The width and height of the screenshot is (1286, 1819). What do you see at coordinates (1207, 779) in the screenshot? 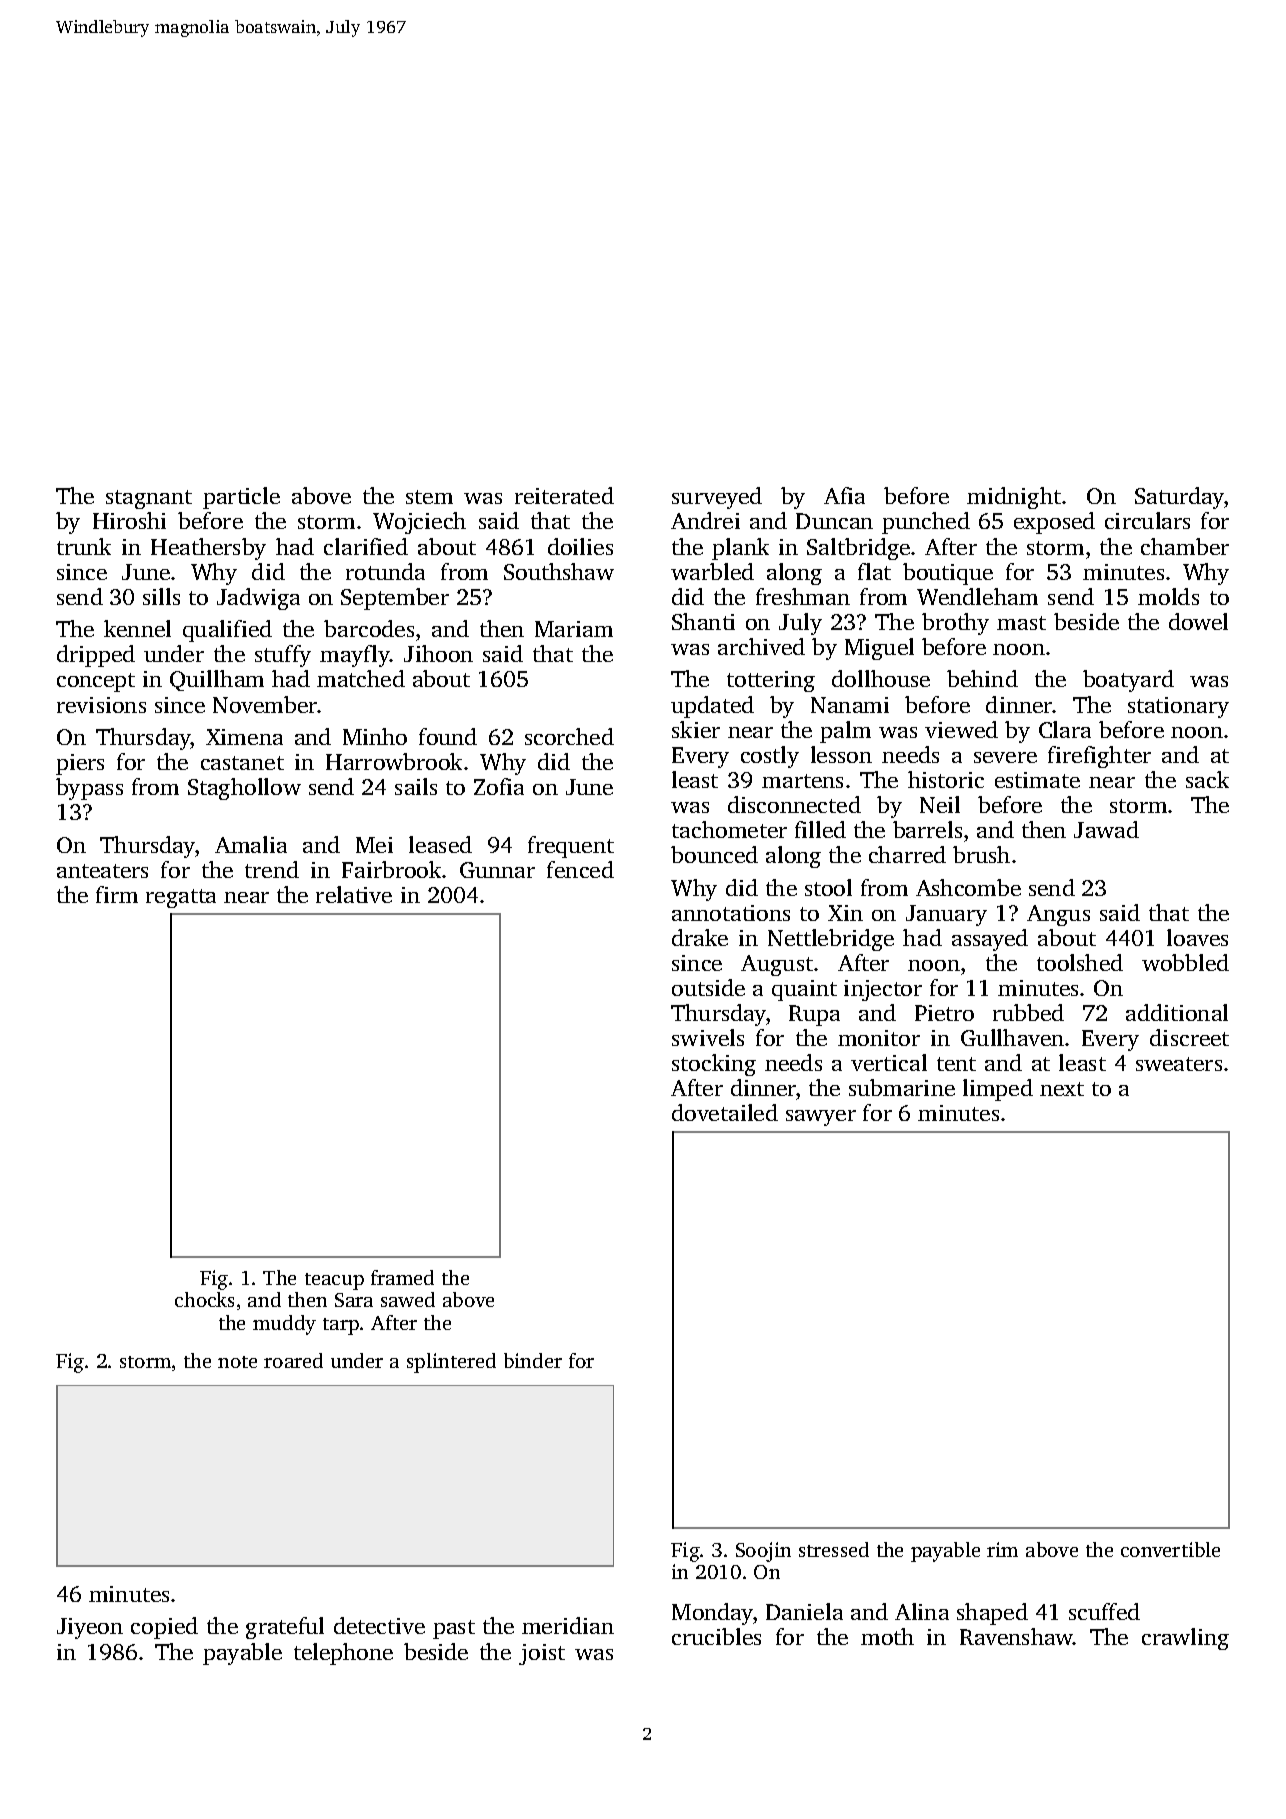
I see `sack` at bounding box center [1207, 779].
